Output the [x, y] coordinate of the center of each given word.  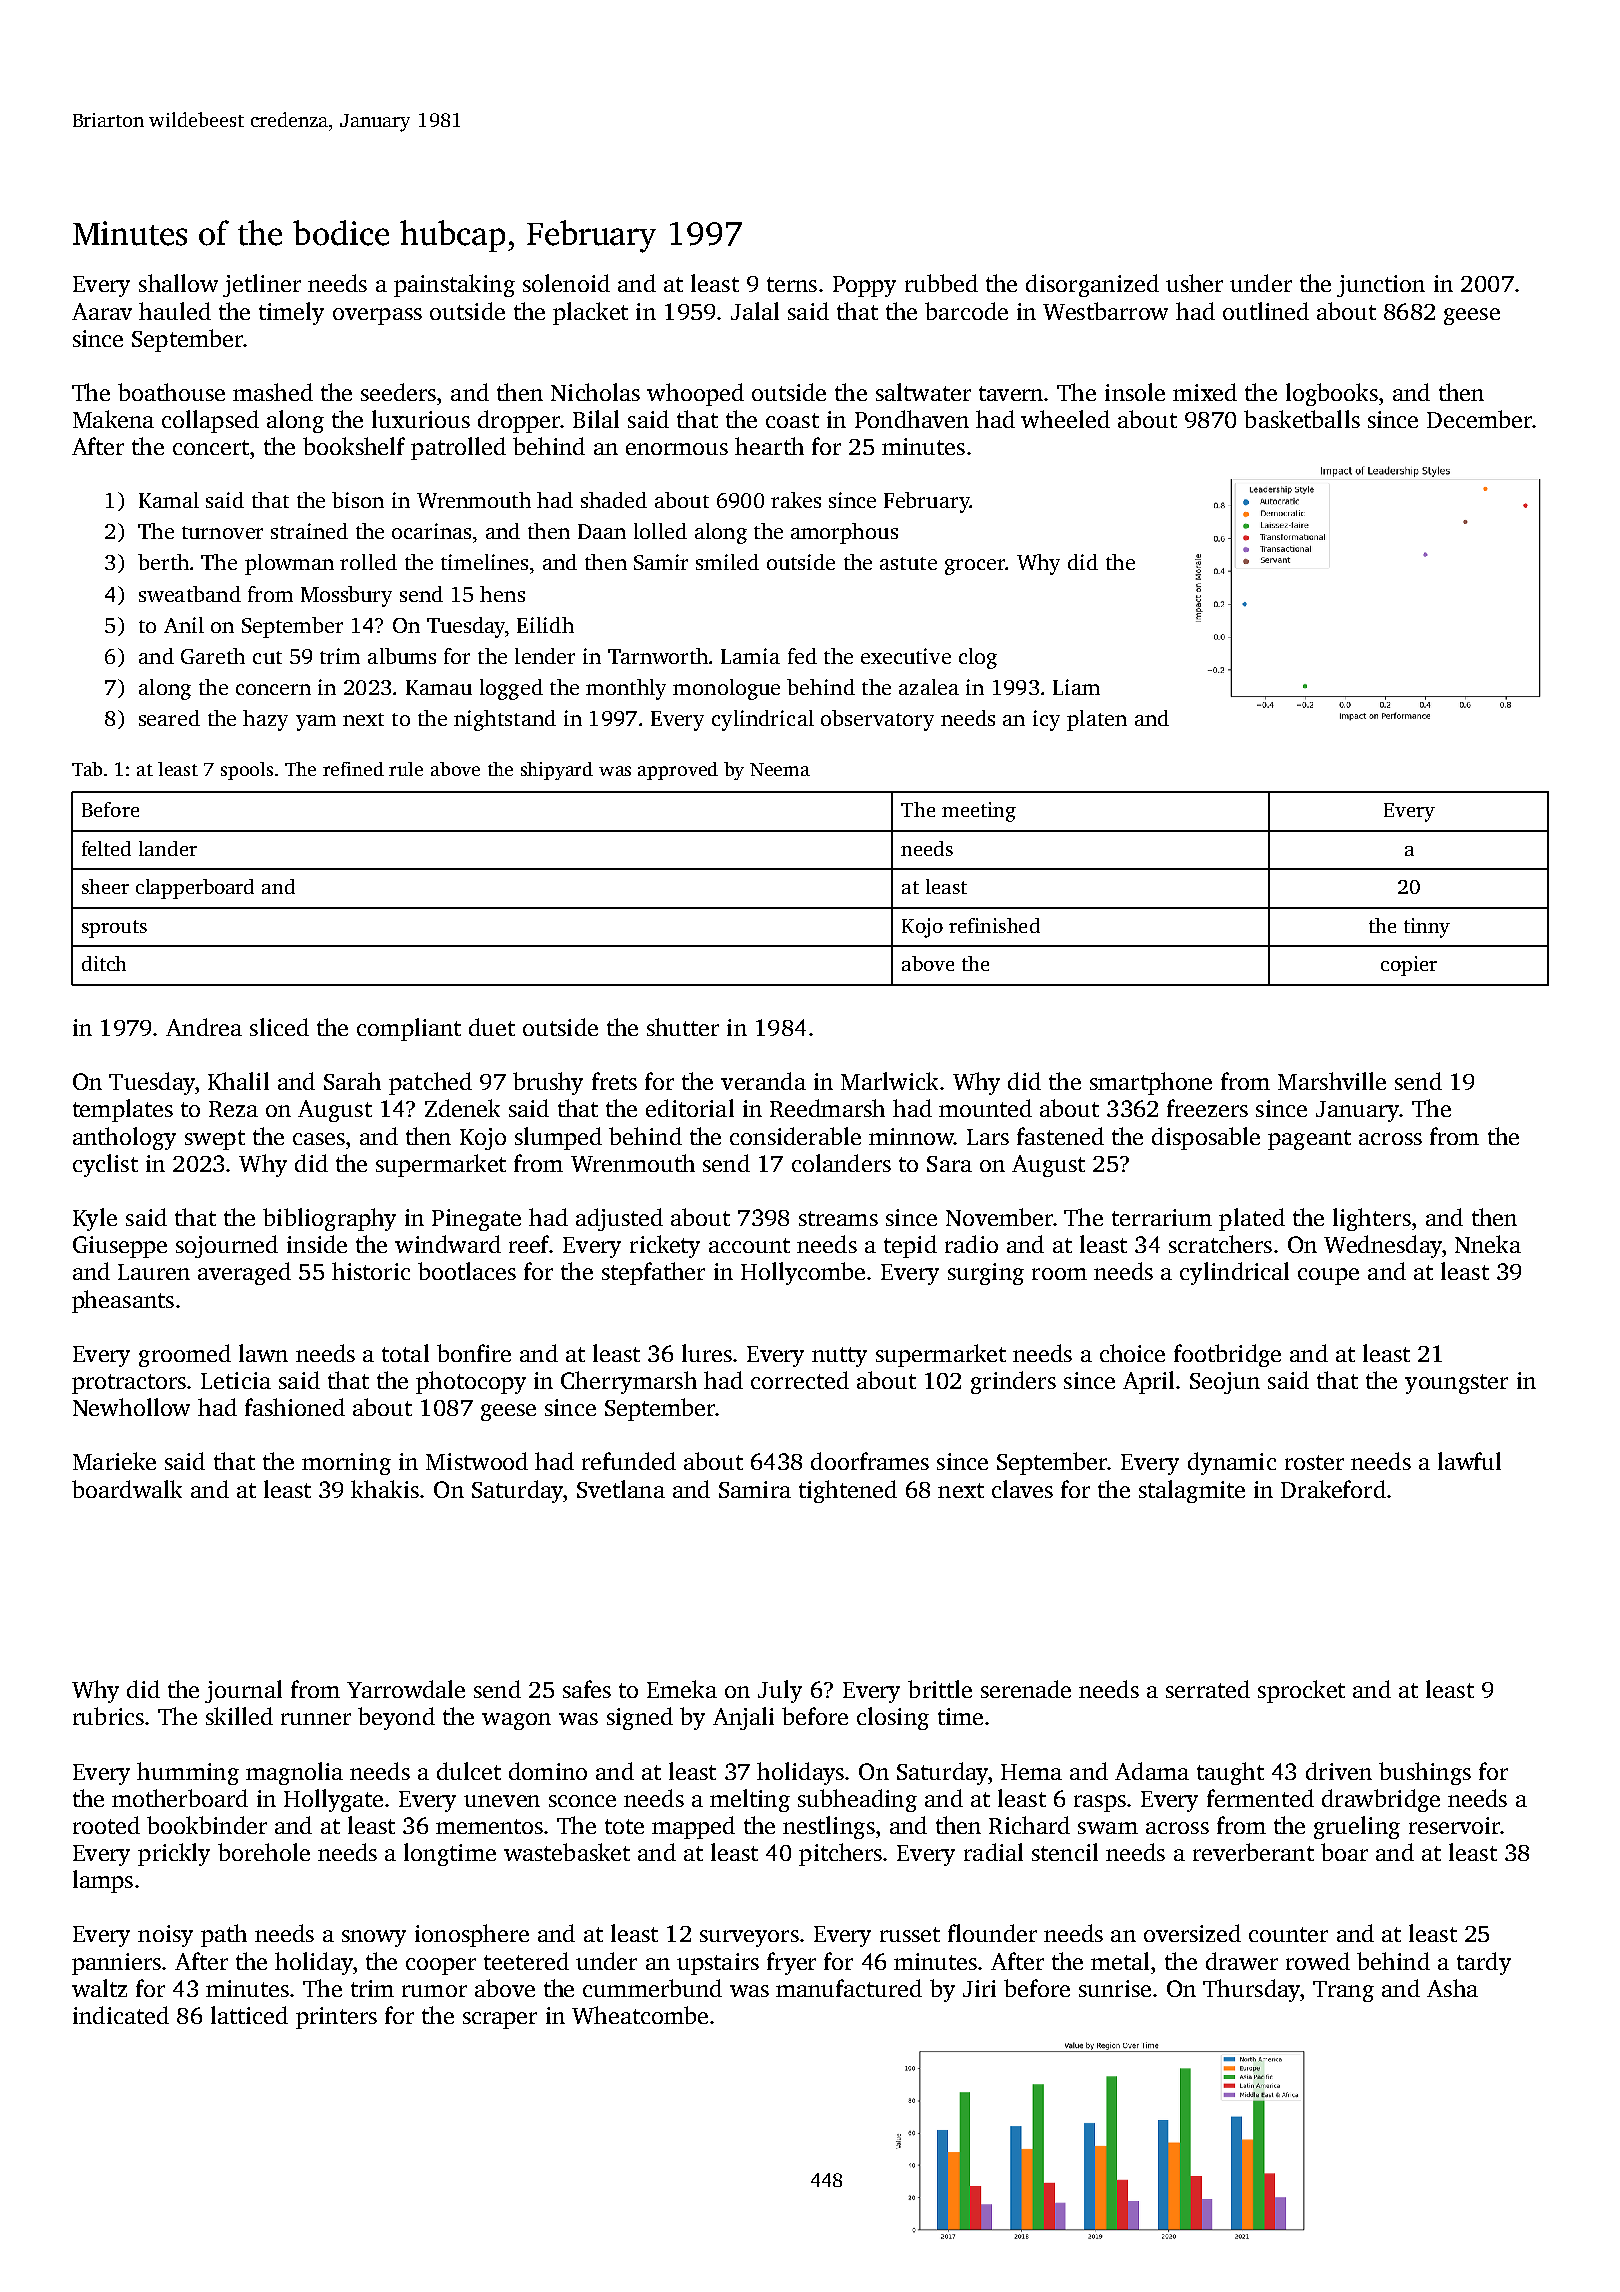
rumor [434, 1991]
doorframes [870, 1461]
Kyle [95, 1219]
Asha [1452, 1988]
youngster [1456, 1384]
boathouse [171, 392]
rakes [796, 500]
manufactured [849, 1988]
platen [1097, 720]
